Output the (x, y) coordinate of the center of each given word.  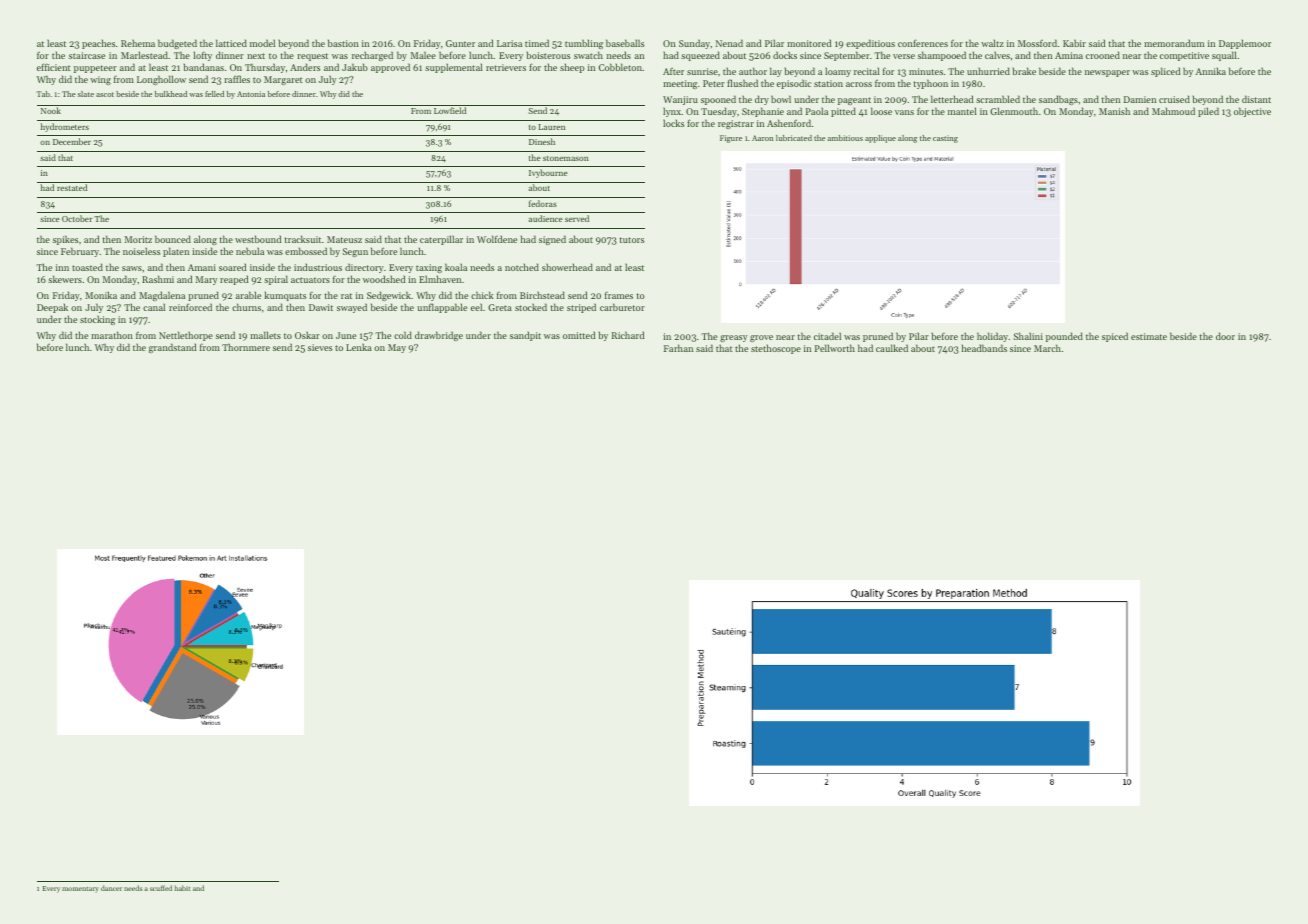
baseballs (625, 43)
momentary (80, 890)
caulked (892, 348)
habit (182, 888)
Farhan (678, 348)
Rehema (138, 43)
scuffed (161, 888)
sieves (320, 347)
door (1225, 336)
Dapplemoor (1245, 44)
